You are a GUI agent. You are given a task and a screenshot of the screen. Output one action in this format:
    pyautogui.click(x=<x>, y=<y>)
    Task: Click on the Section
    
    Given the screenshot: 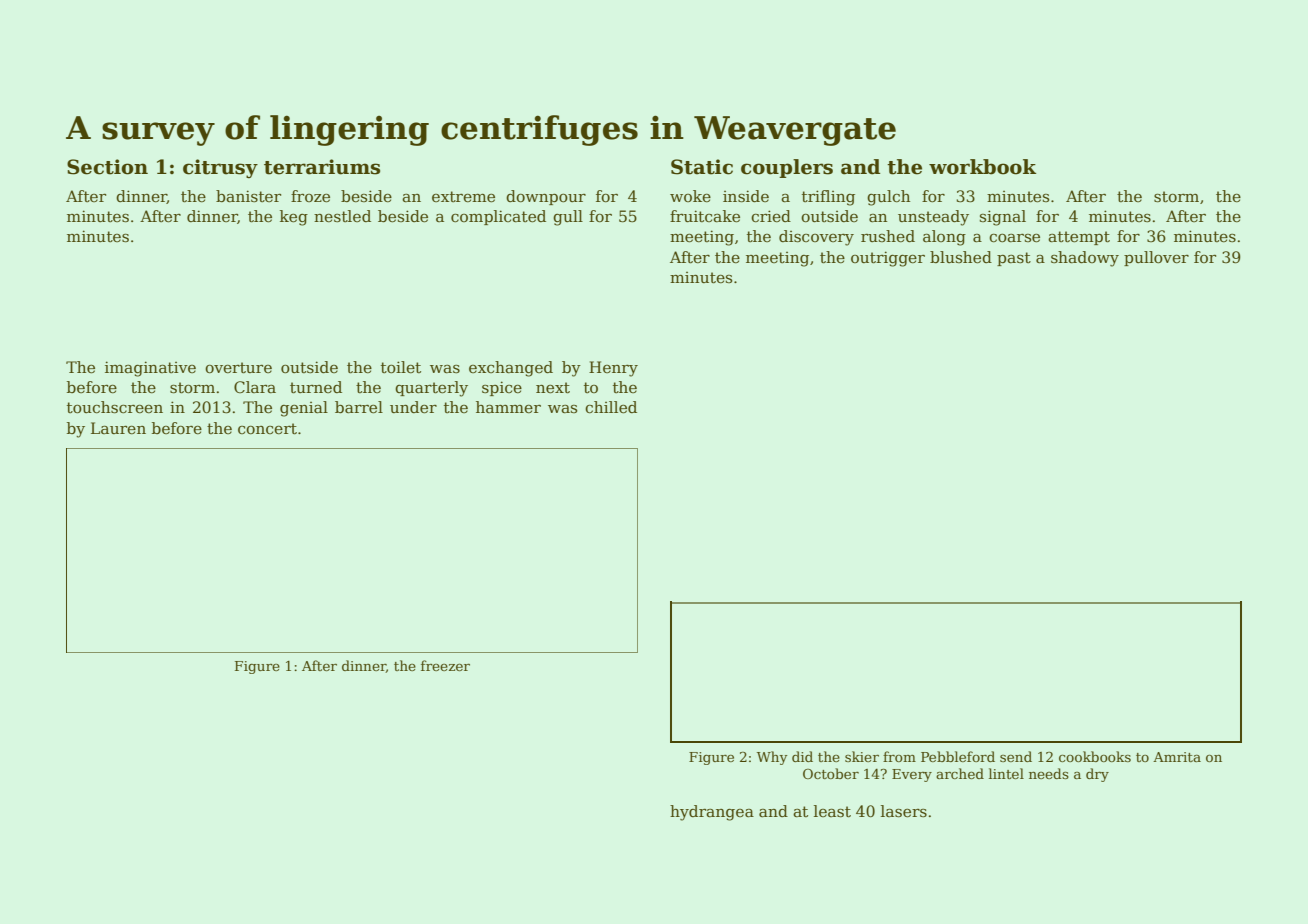 What is the action you would take?
    pyautogui.click(x=107, y=167)
